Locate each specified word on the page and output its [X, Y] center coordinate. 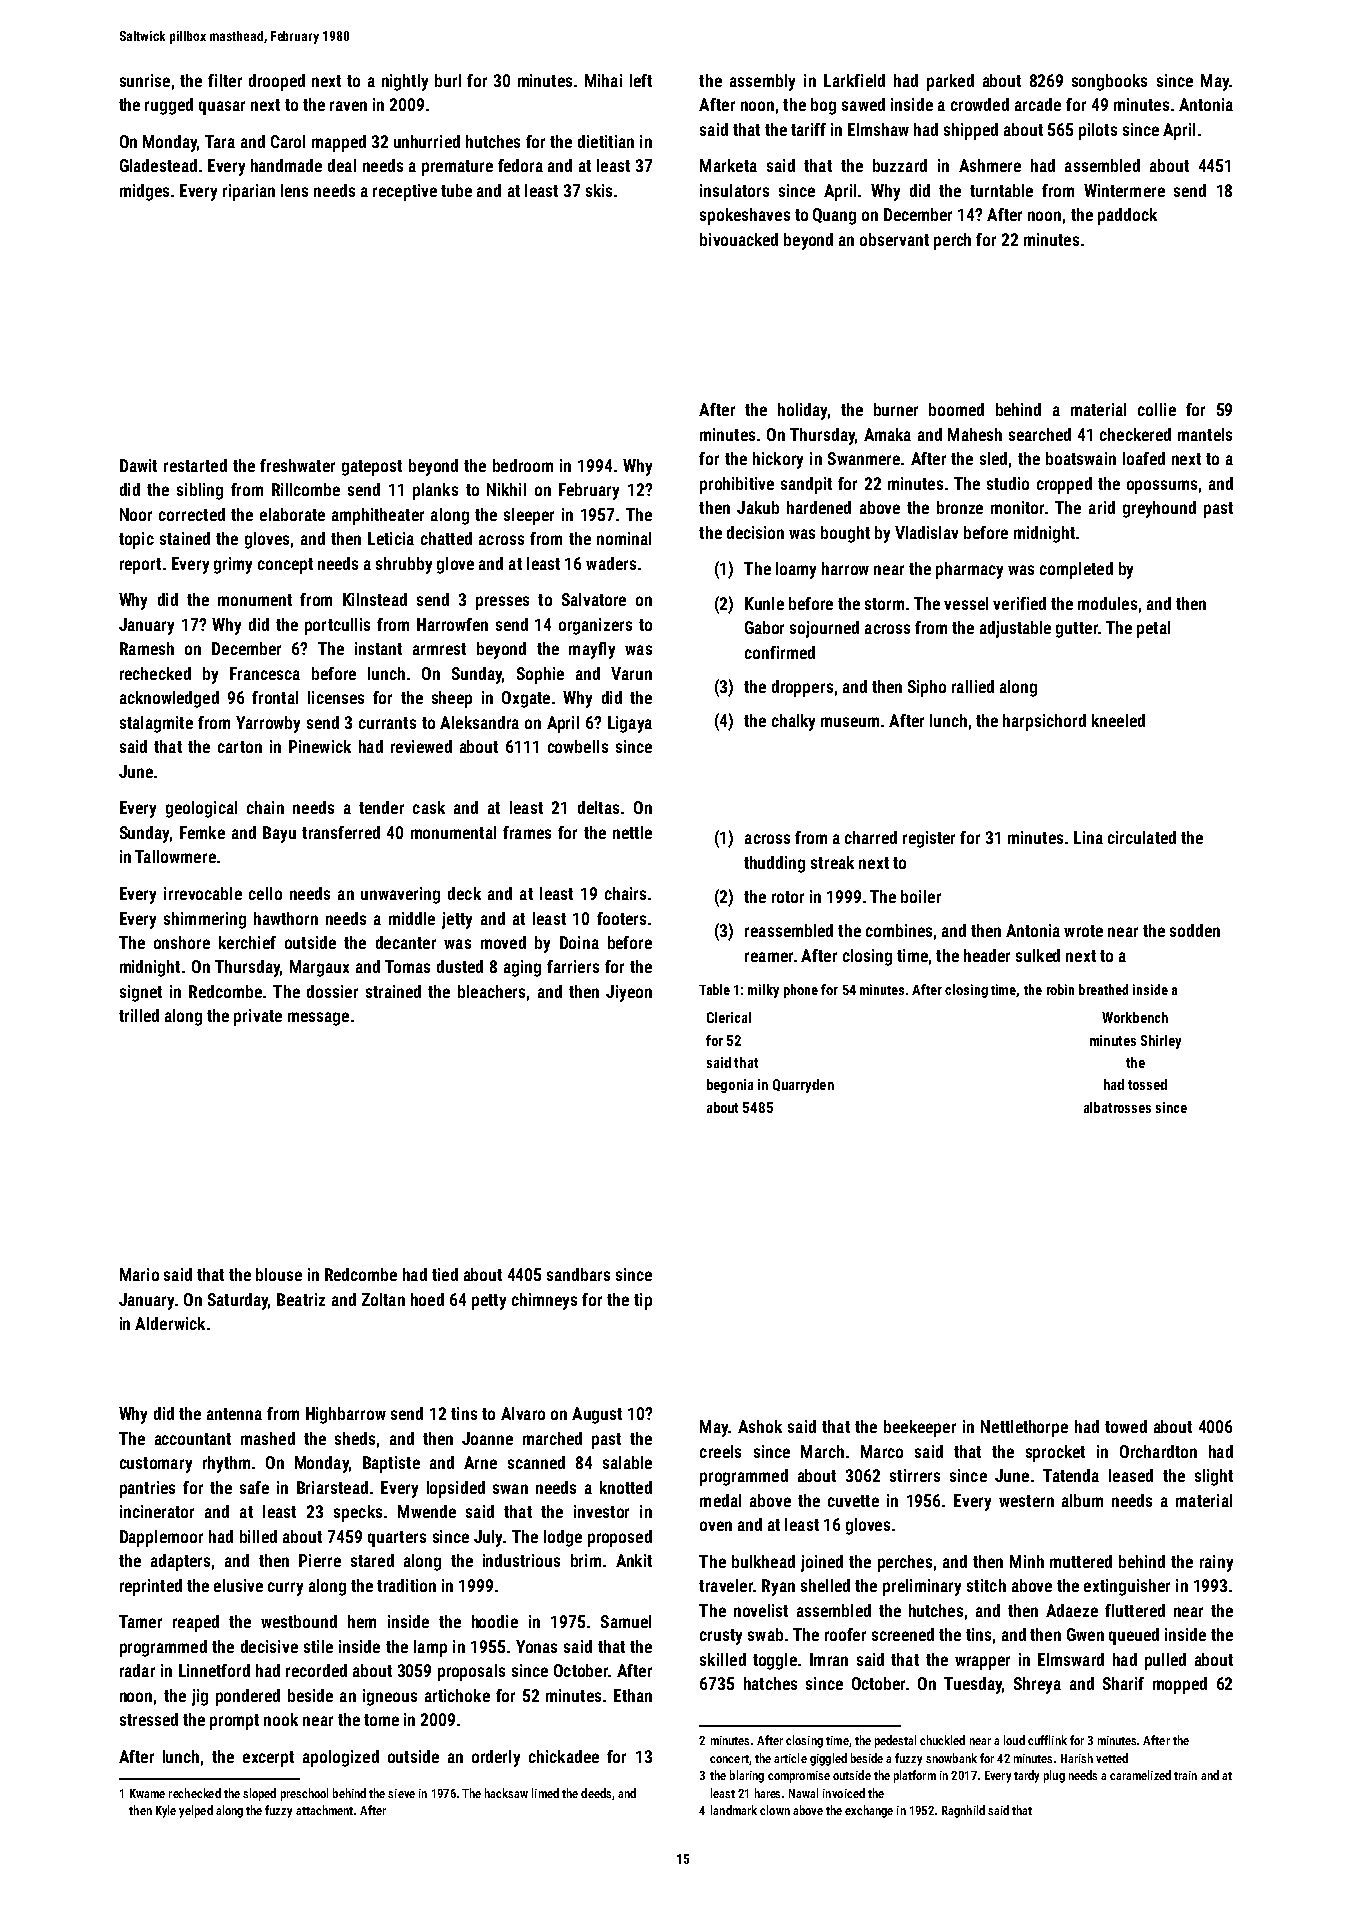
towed [1126, 1426]
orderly [496, 1758]
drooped [277, 82]
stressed [149, 1719]
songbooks [1109, 82]
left [641, 80]
